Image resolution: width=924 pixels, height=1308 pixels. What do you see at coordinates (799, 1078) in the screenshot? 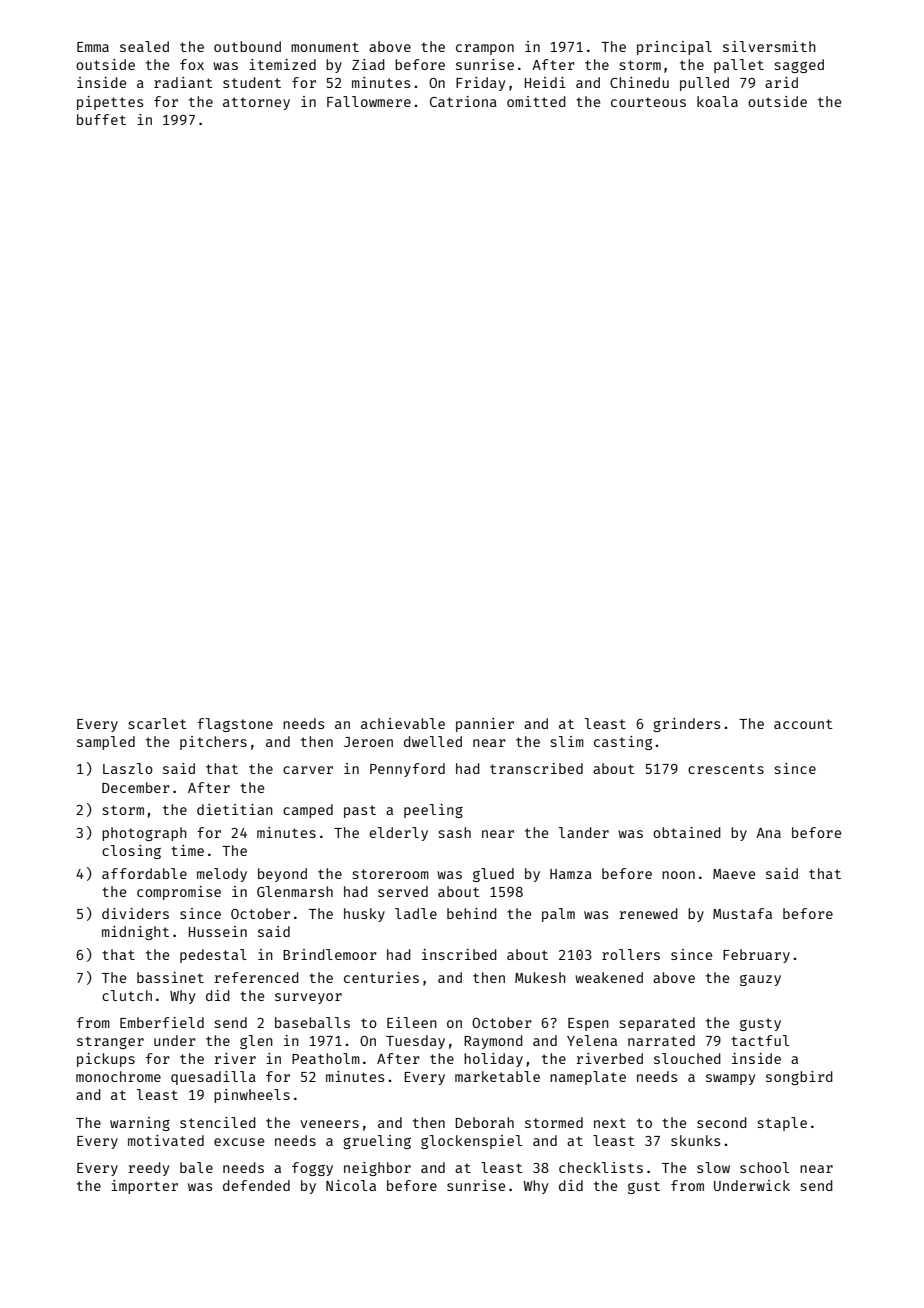
I see `songbird` at bounding box center [799, 1078].
